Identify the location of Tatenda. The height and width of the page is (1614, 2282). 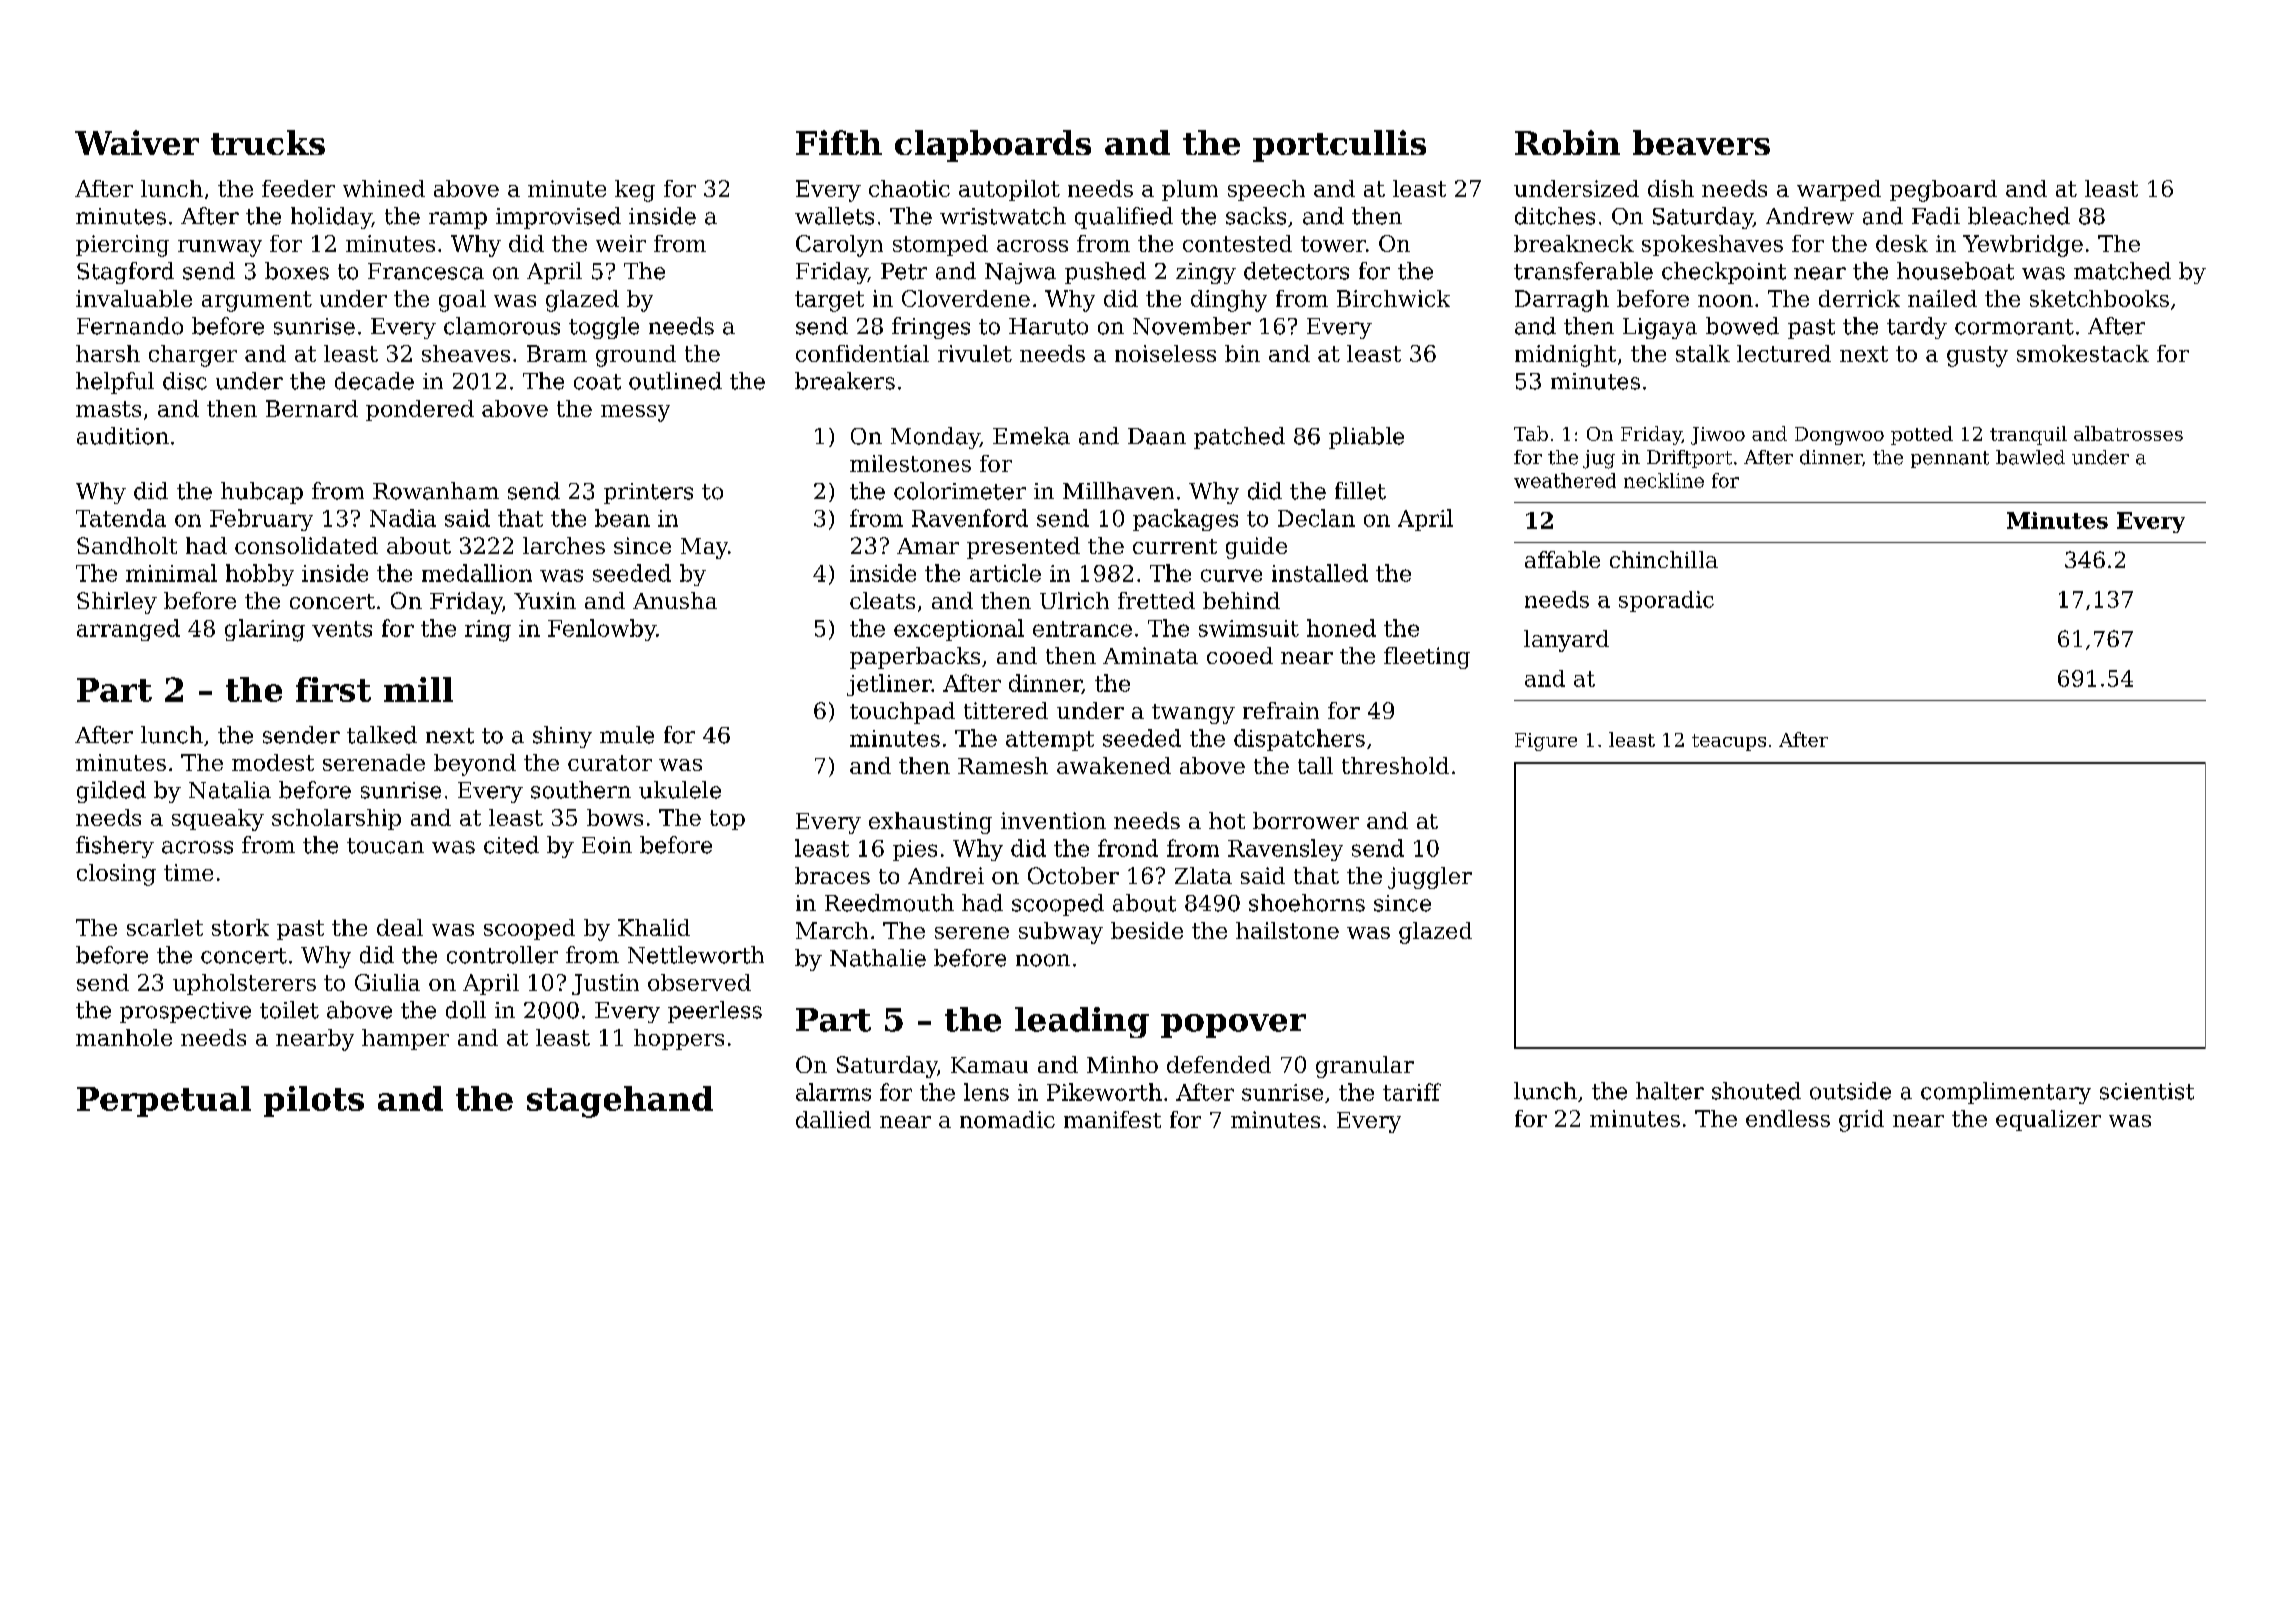
(121, 518).
